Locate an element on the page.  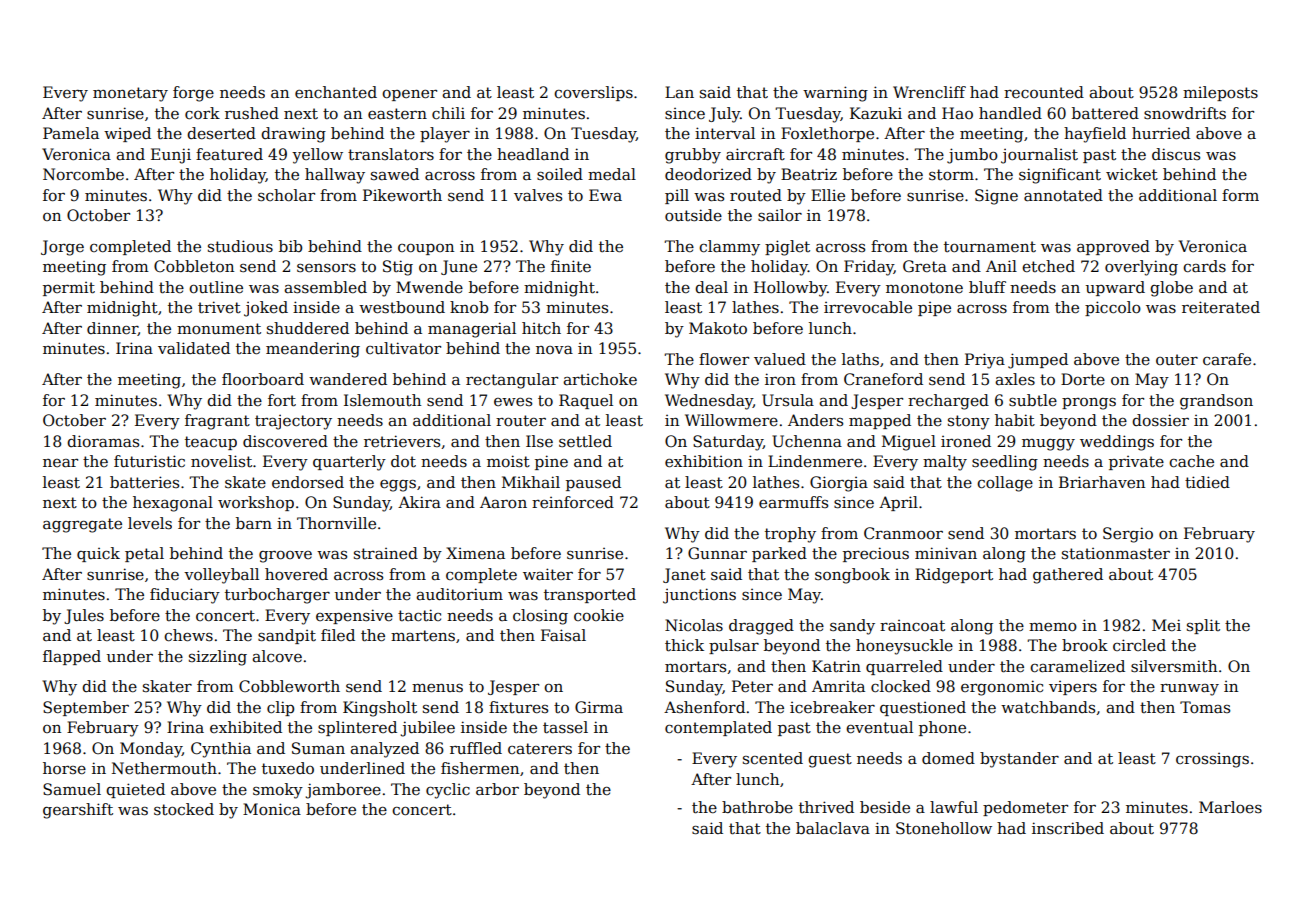
filed is located at coordinates (338, 635).
